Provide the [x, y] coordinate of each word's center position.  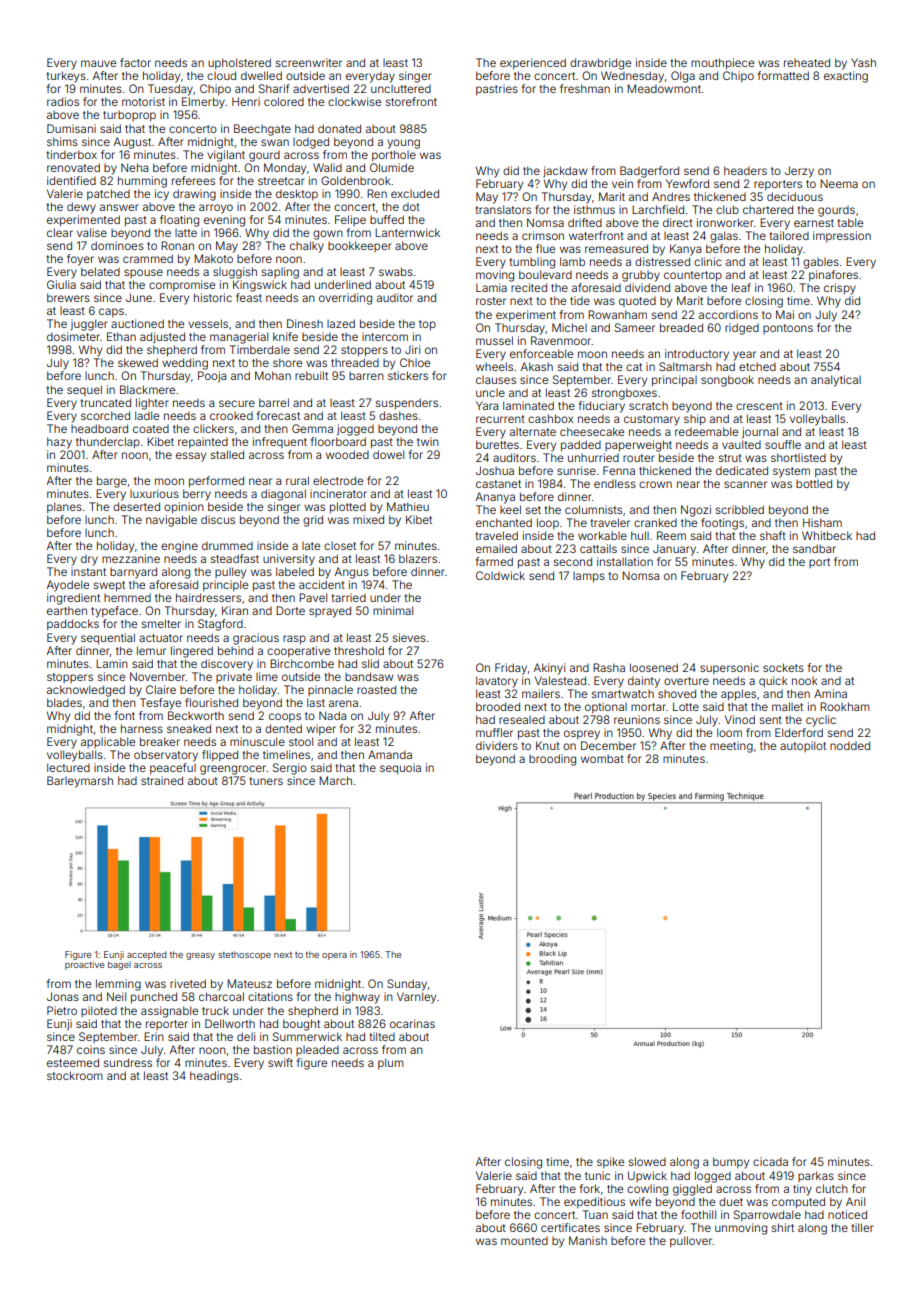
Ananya [495, 498]
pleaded [317, 1050]
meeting [731, 747]
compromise [182, 286]
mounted [524, 1241]
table [850, 222]
